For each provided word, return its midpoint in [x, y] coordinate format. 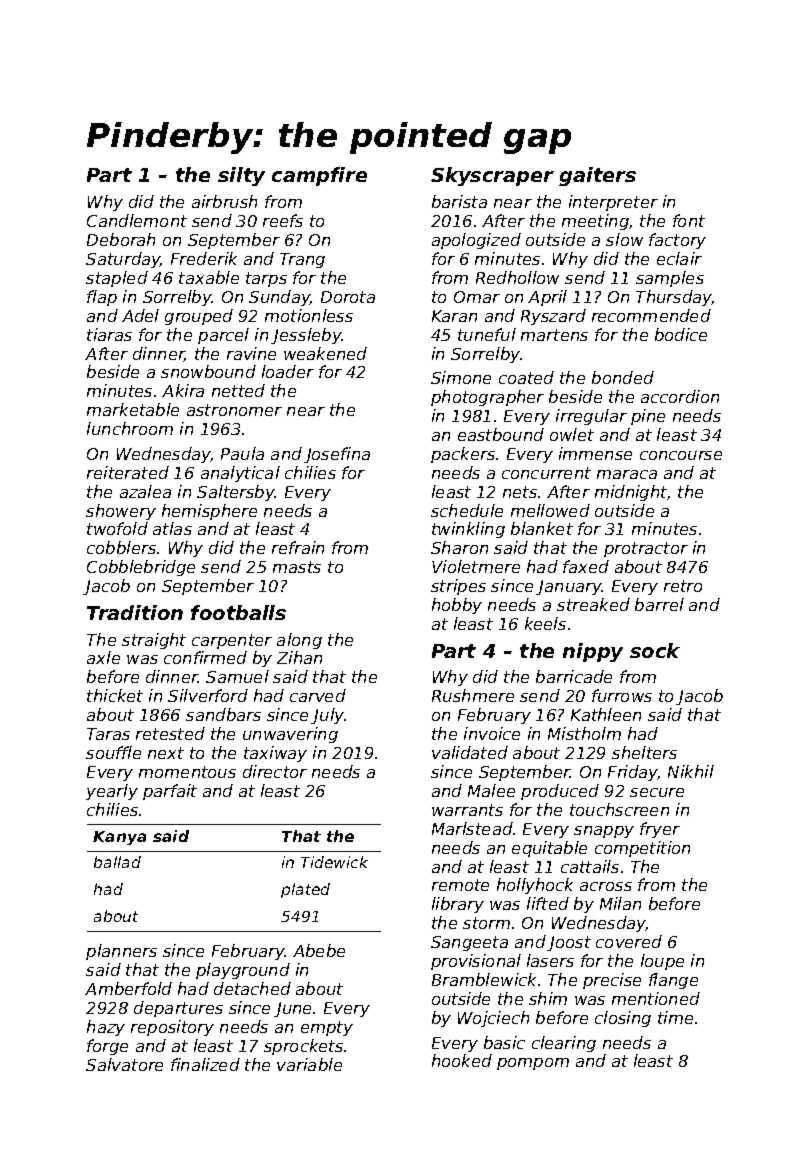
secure [657, 792]
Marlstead [472, 828]
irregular [591, 417]
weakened [325, 353]
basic [504, 1042]
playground [243, 971]
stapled [117, 279]
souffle [113, 752]
